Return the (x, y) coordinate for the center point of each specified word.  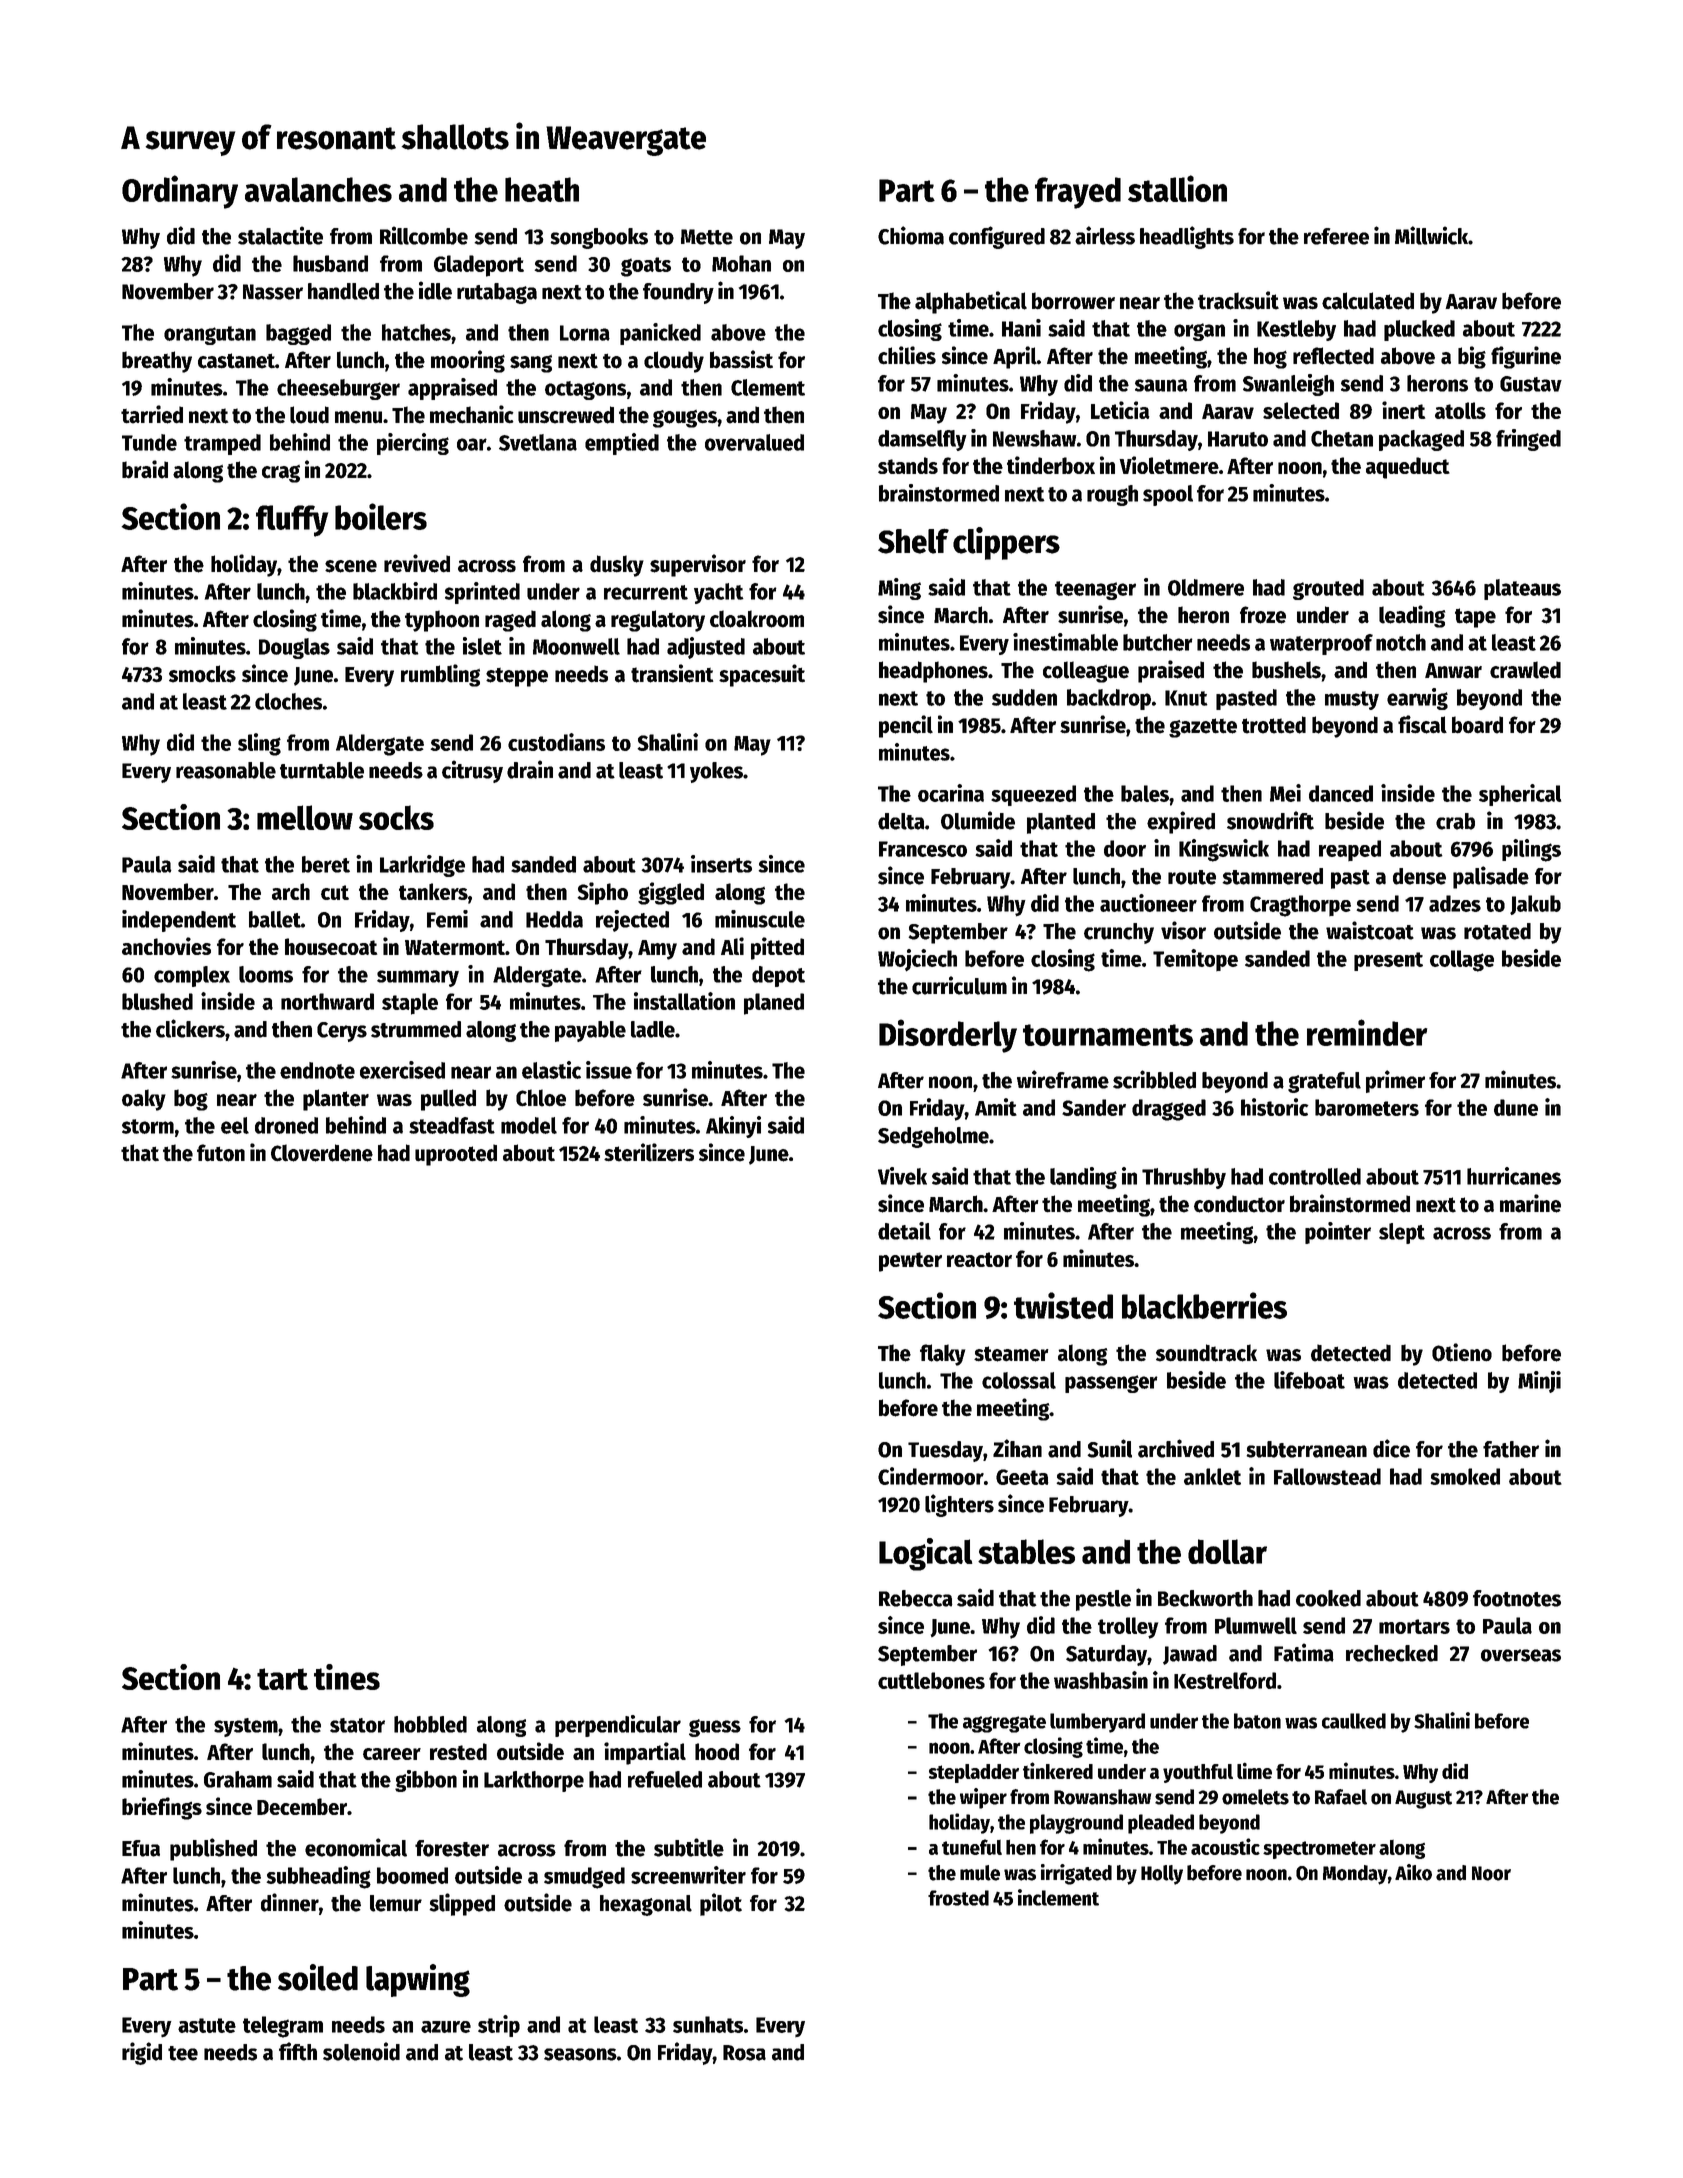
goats (646, 267)
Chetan (1342, 438)
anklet (1212, 1476)
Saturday (1106, 1655)
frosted (958, 1898)
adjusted (706, 648)
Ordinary (180, 192)
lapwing (418, 1980)
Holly (1162, 1875)
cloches (288, 701)
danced (1341, 793)
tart (282, 1679)
